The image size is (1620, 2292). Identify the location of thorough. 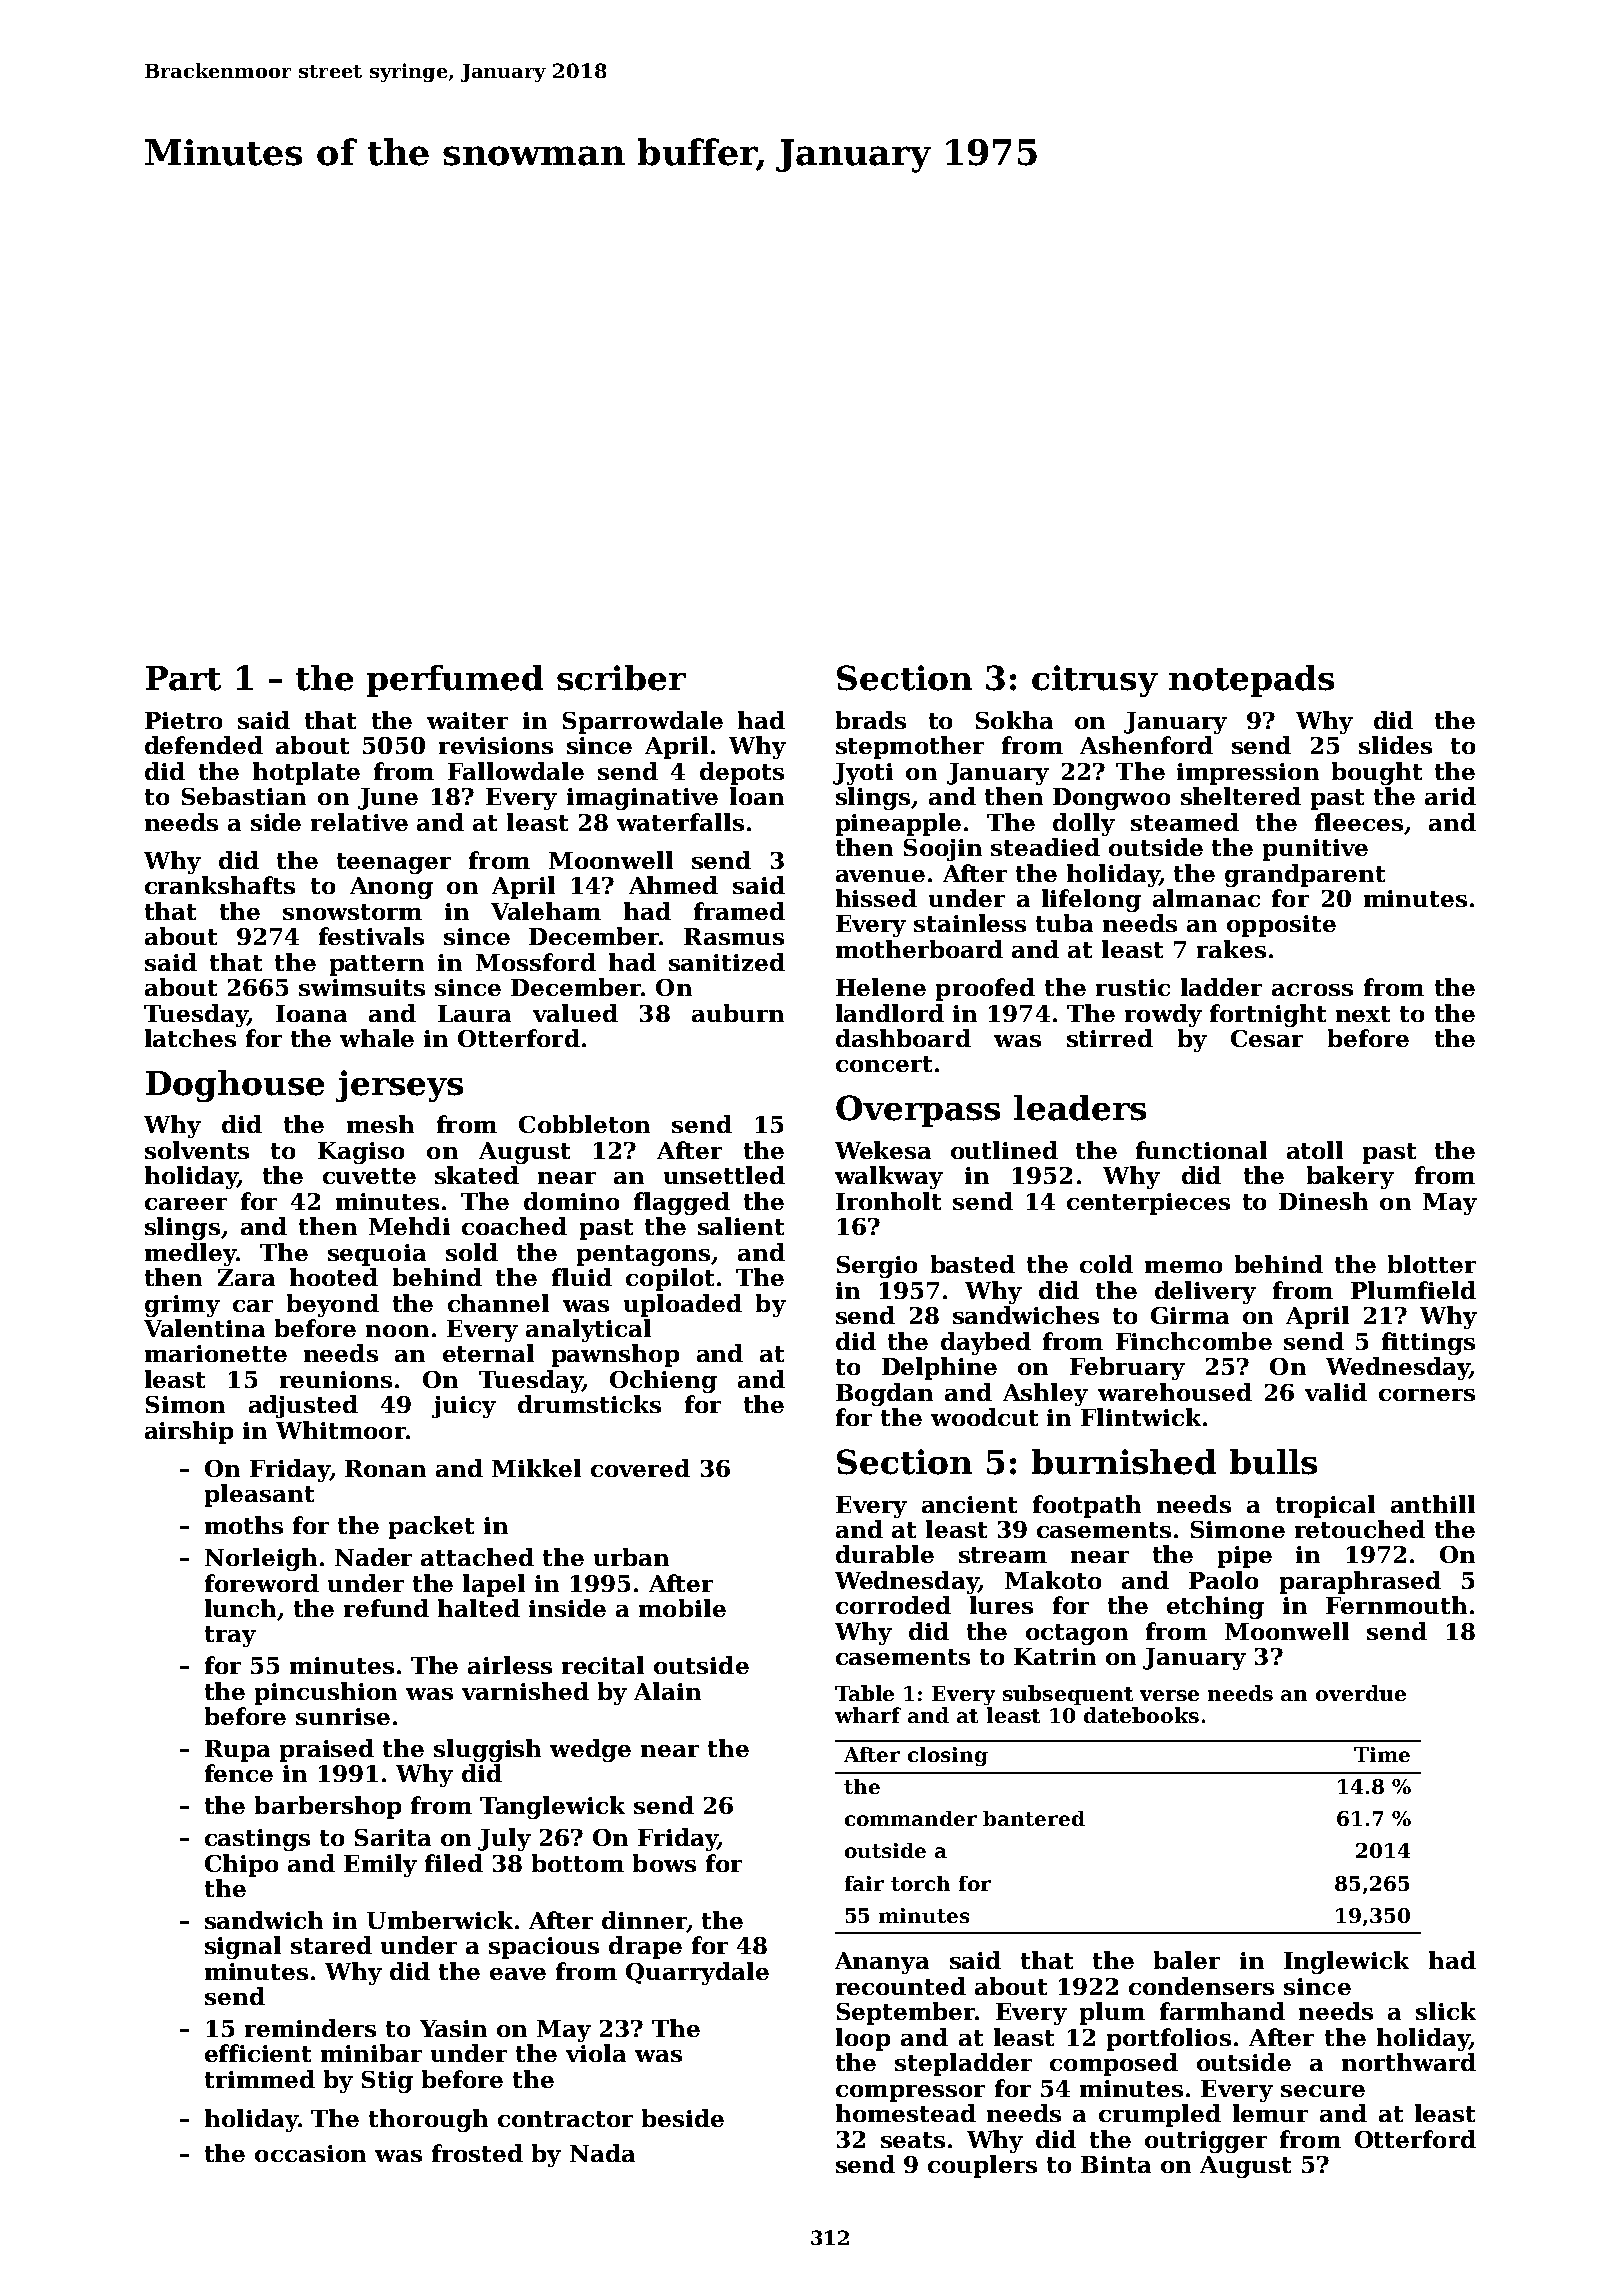
(428, 2120).
